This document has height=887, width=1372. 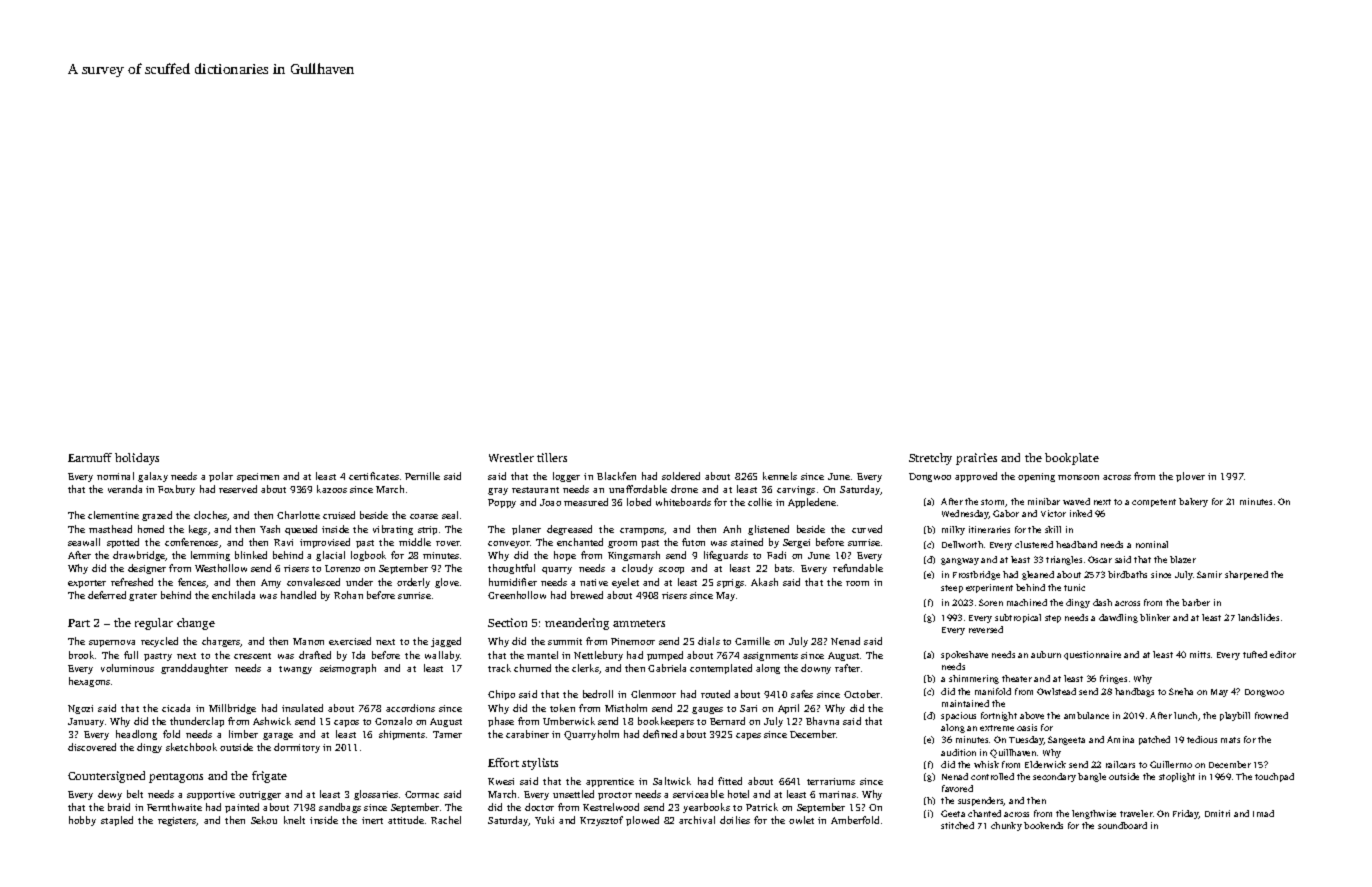 I want to click on Frostbridge, so click(x=976, y=575).
